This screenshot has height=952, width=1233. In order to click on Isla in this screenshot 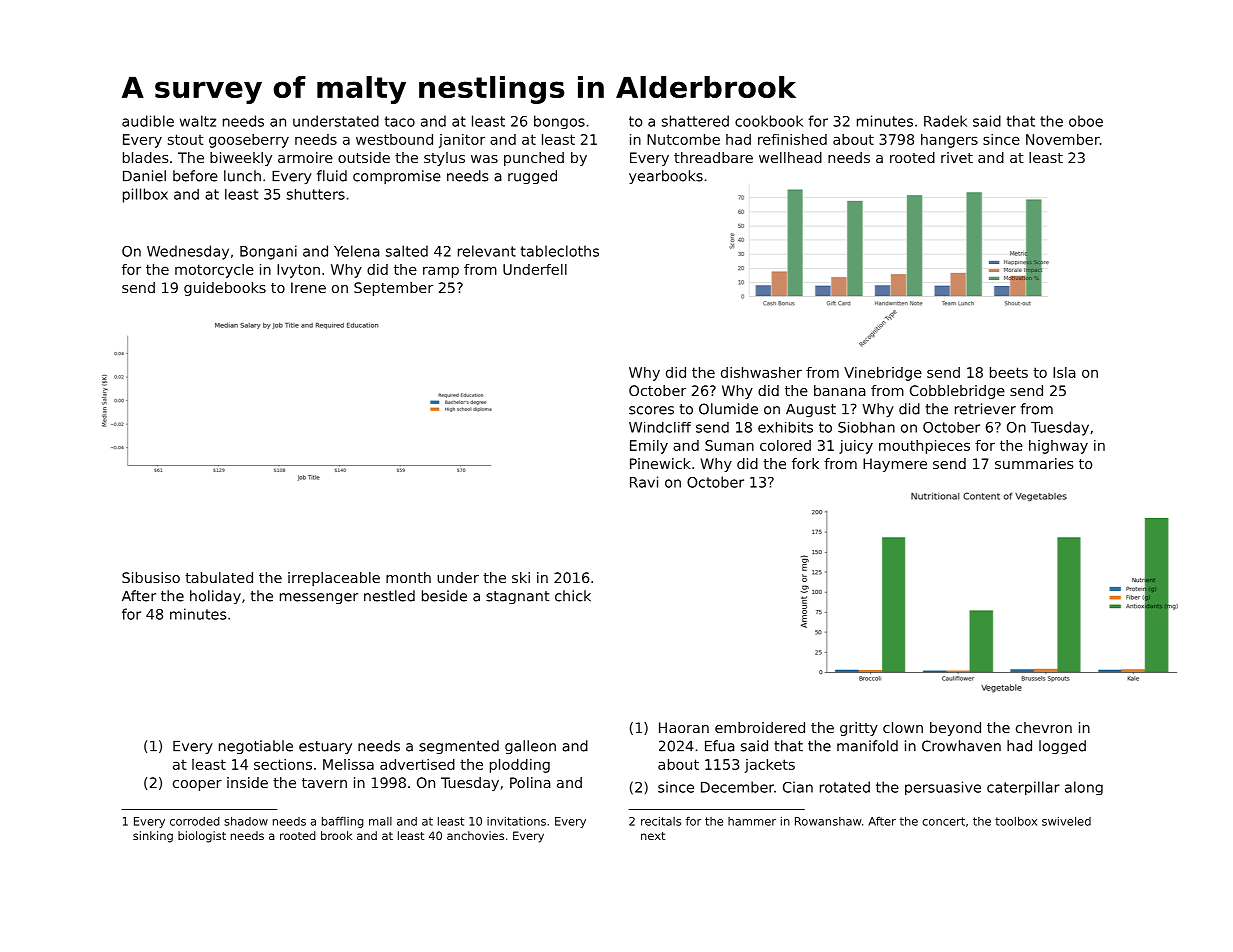, I will do `click(1064, 372)`.
